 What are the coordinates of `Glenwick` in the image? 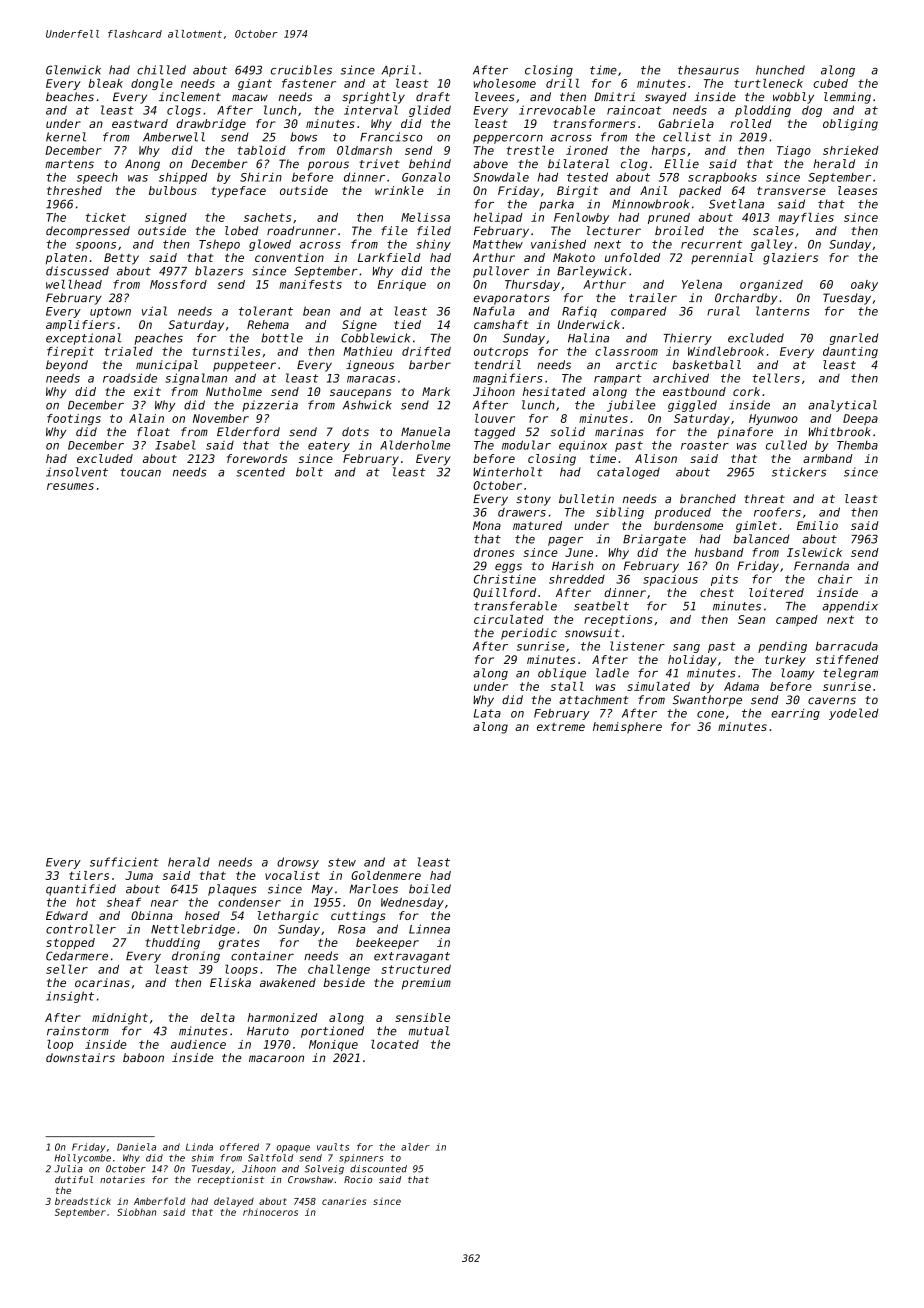 It's located at (73, 70).
